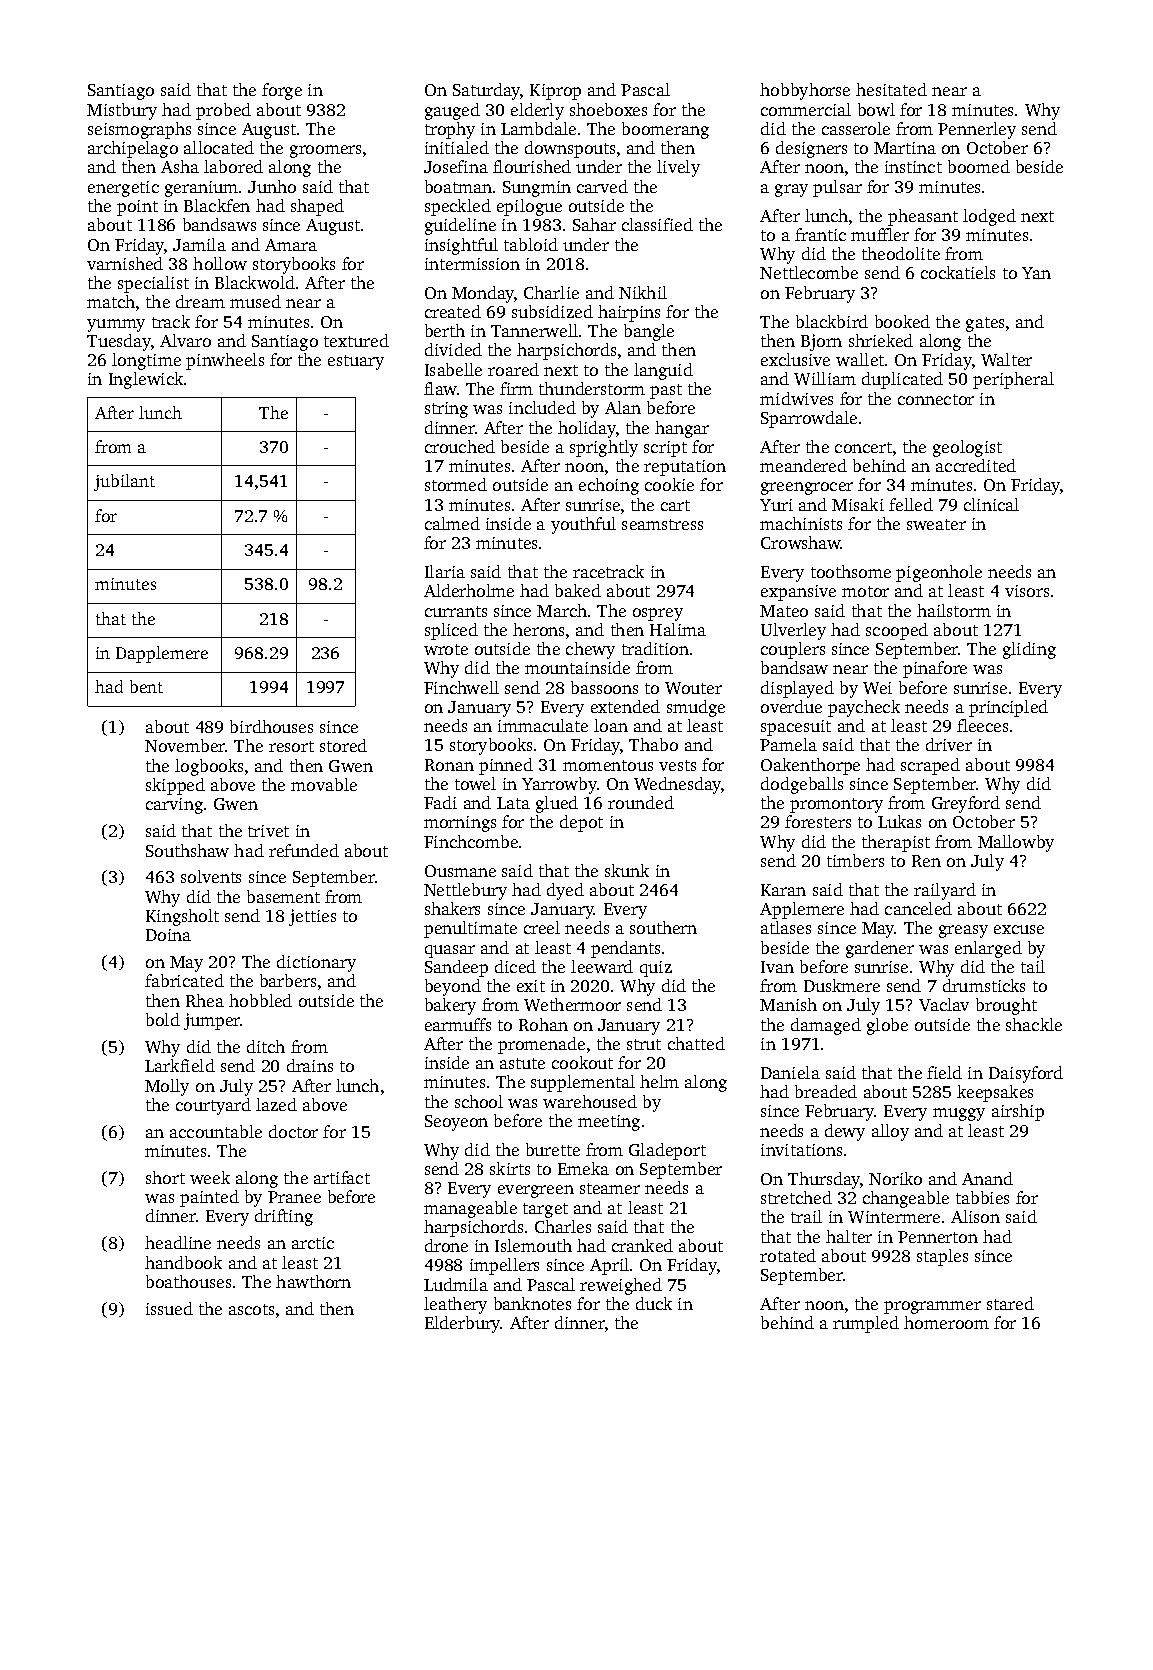 This screenshot has height=1670, width=1153. I want to click on geologist, so click(967, 448).
